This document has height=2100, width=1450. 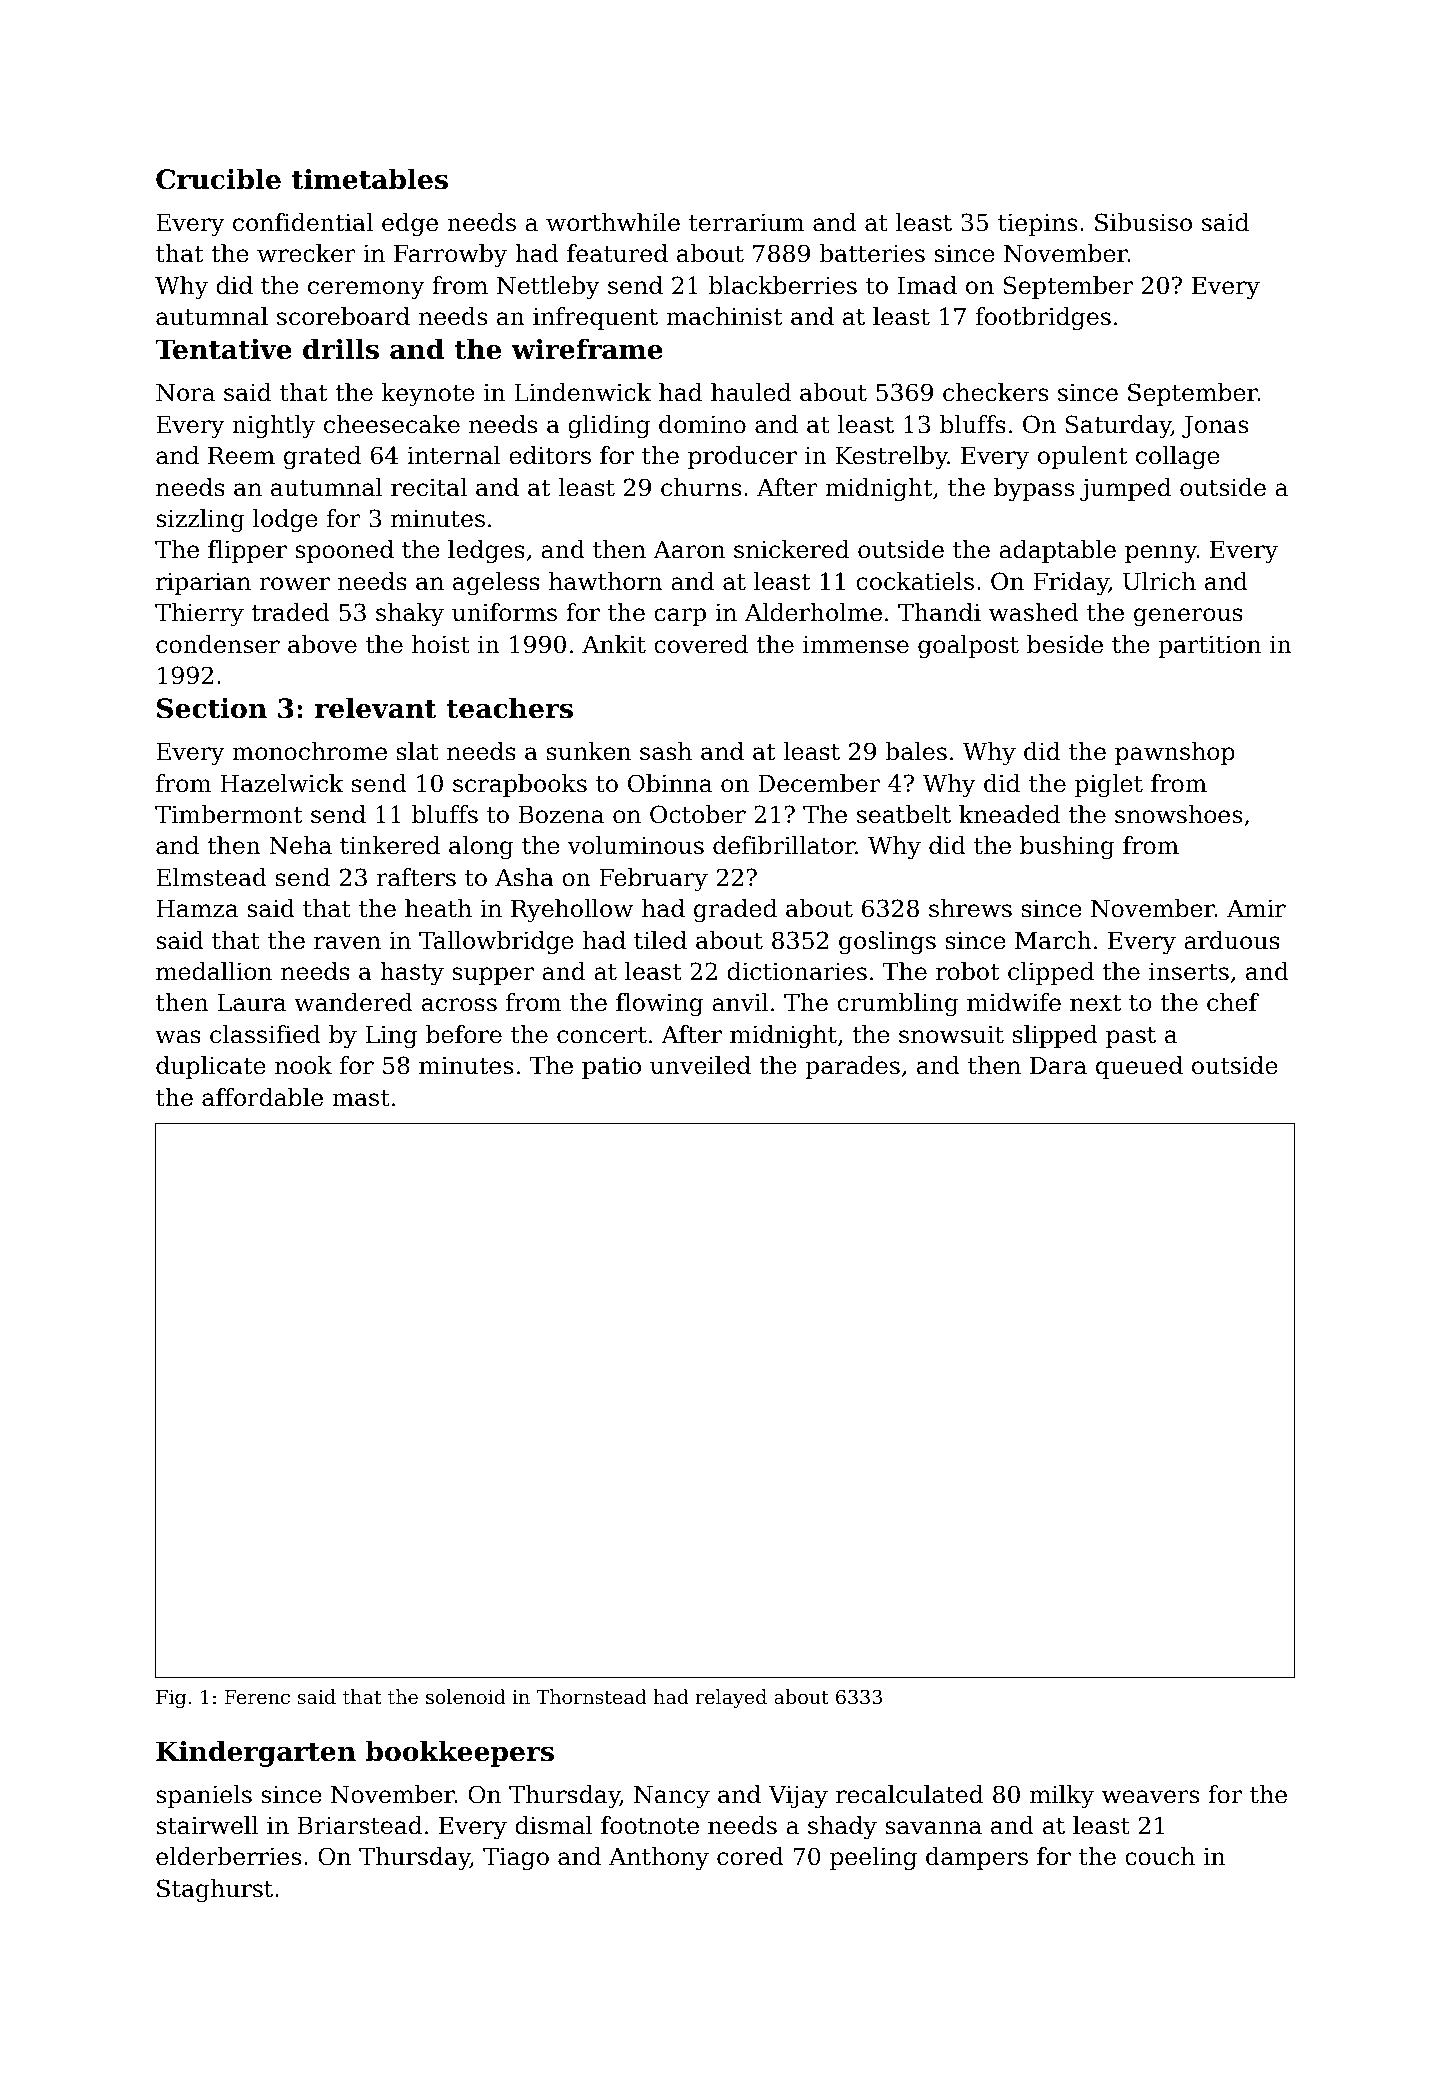 What do you see at coordinates (1139, 1067) in the document?
I see `queued` at bounding box center [1139, 1067].
